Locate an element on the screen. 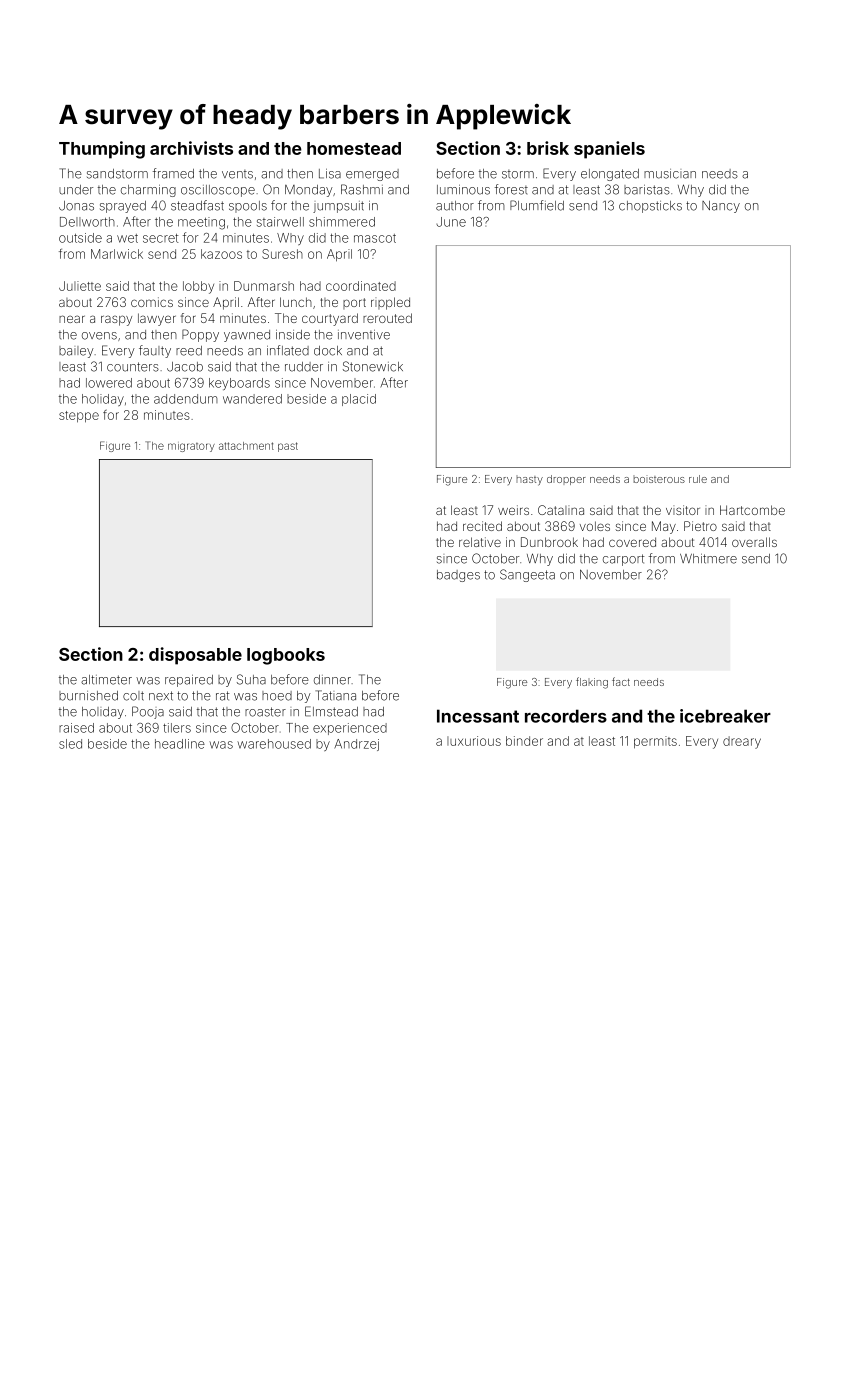  disposable is located at coordinates (195, 656).
